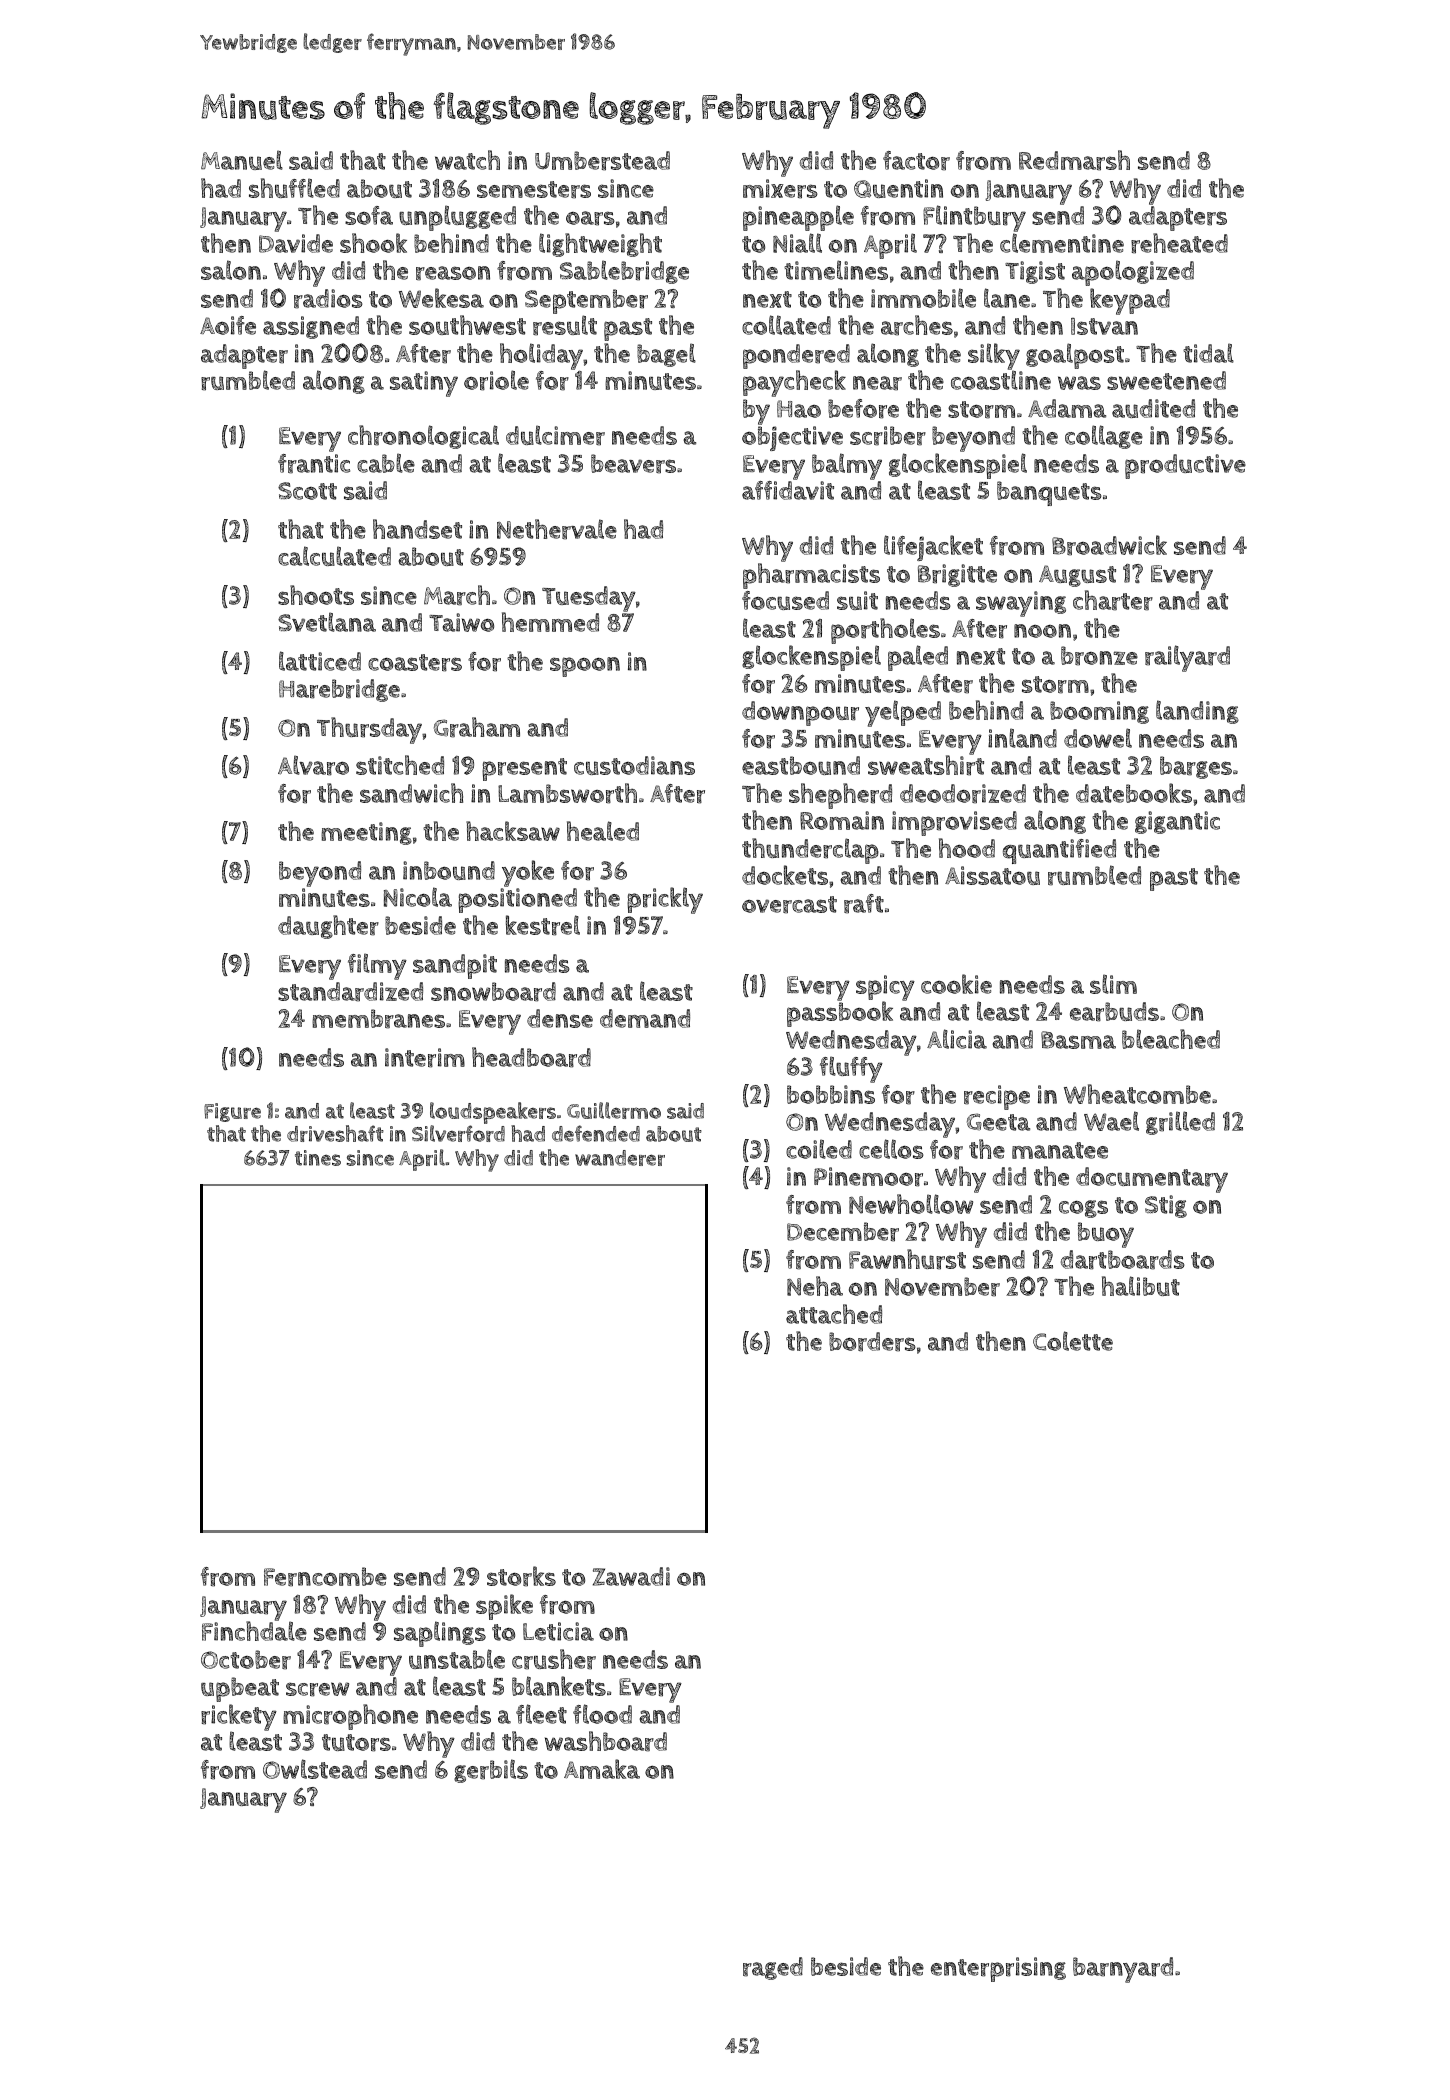 Image resolution: width=1450 pixels, height=2100 pixels. What do you see at coordinates (666, 355) in the screenshot?
I see `bagel` at bounding box center [666, 355].
